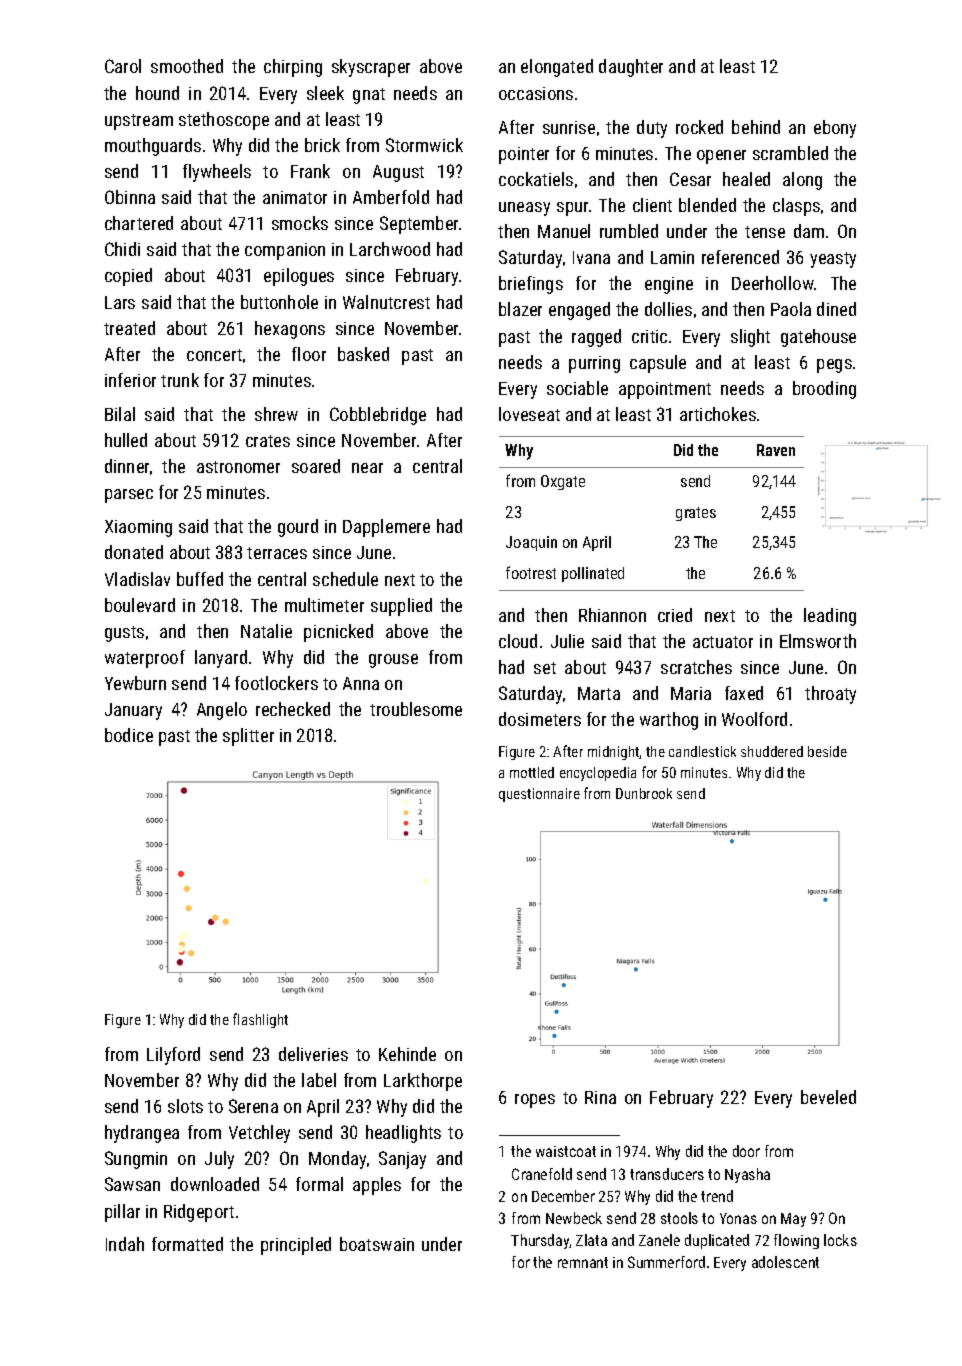 This screenshot has height=1366, width=962. I want to click on parsec, so click(129, 496).
